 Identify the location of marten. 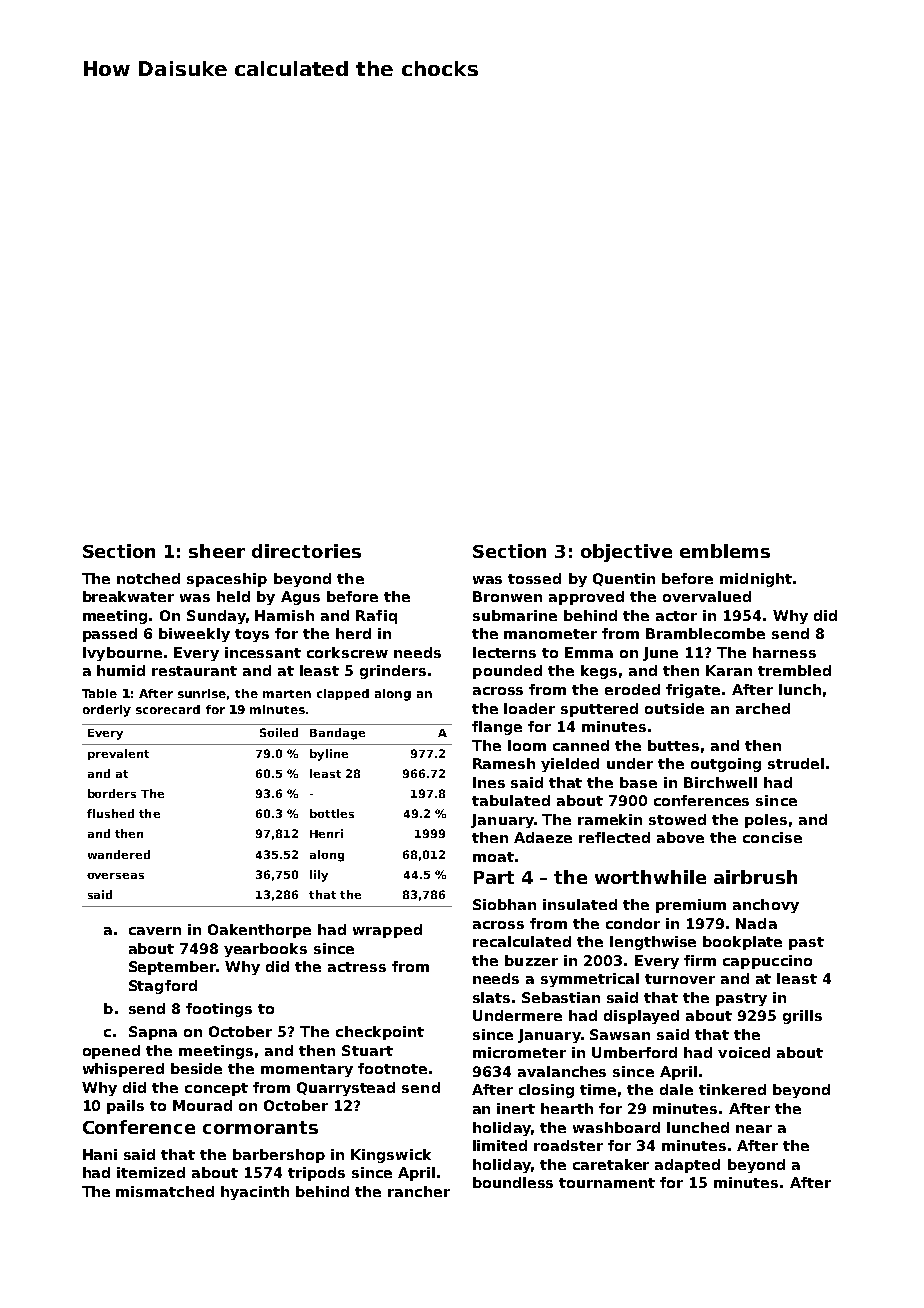
(287, 694).
